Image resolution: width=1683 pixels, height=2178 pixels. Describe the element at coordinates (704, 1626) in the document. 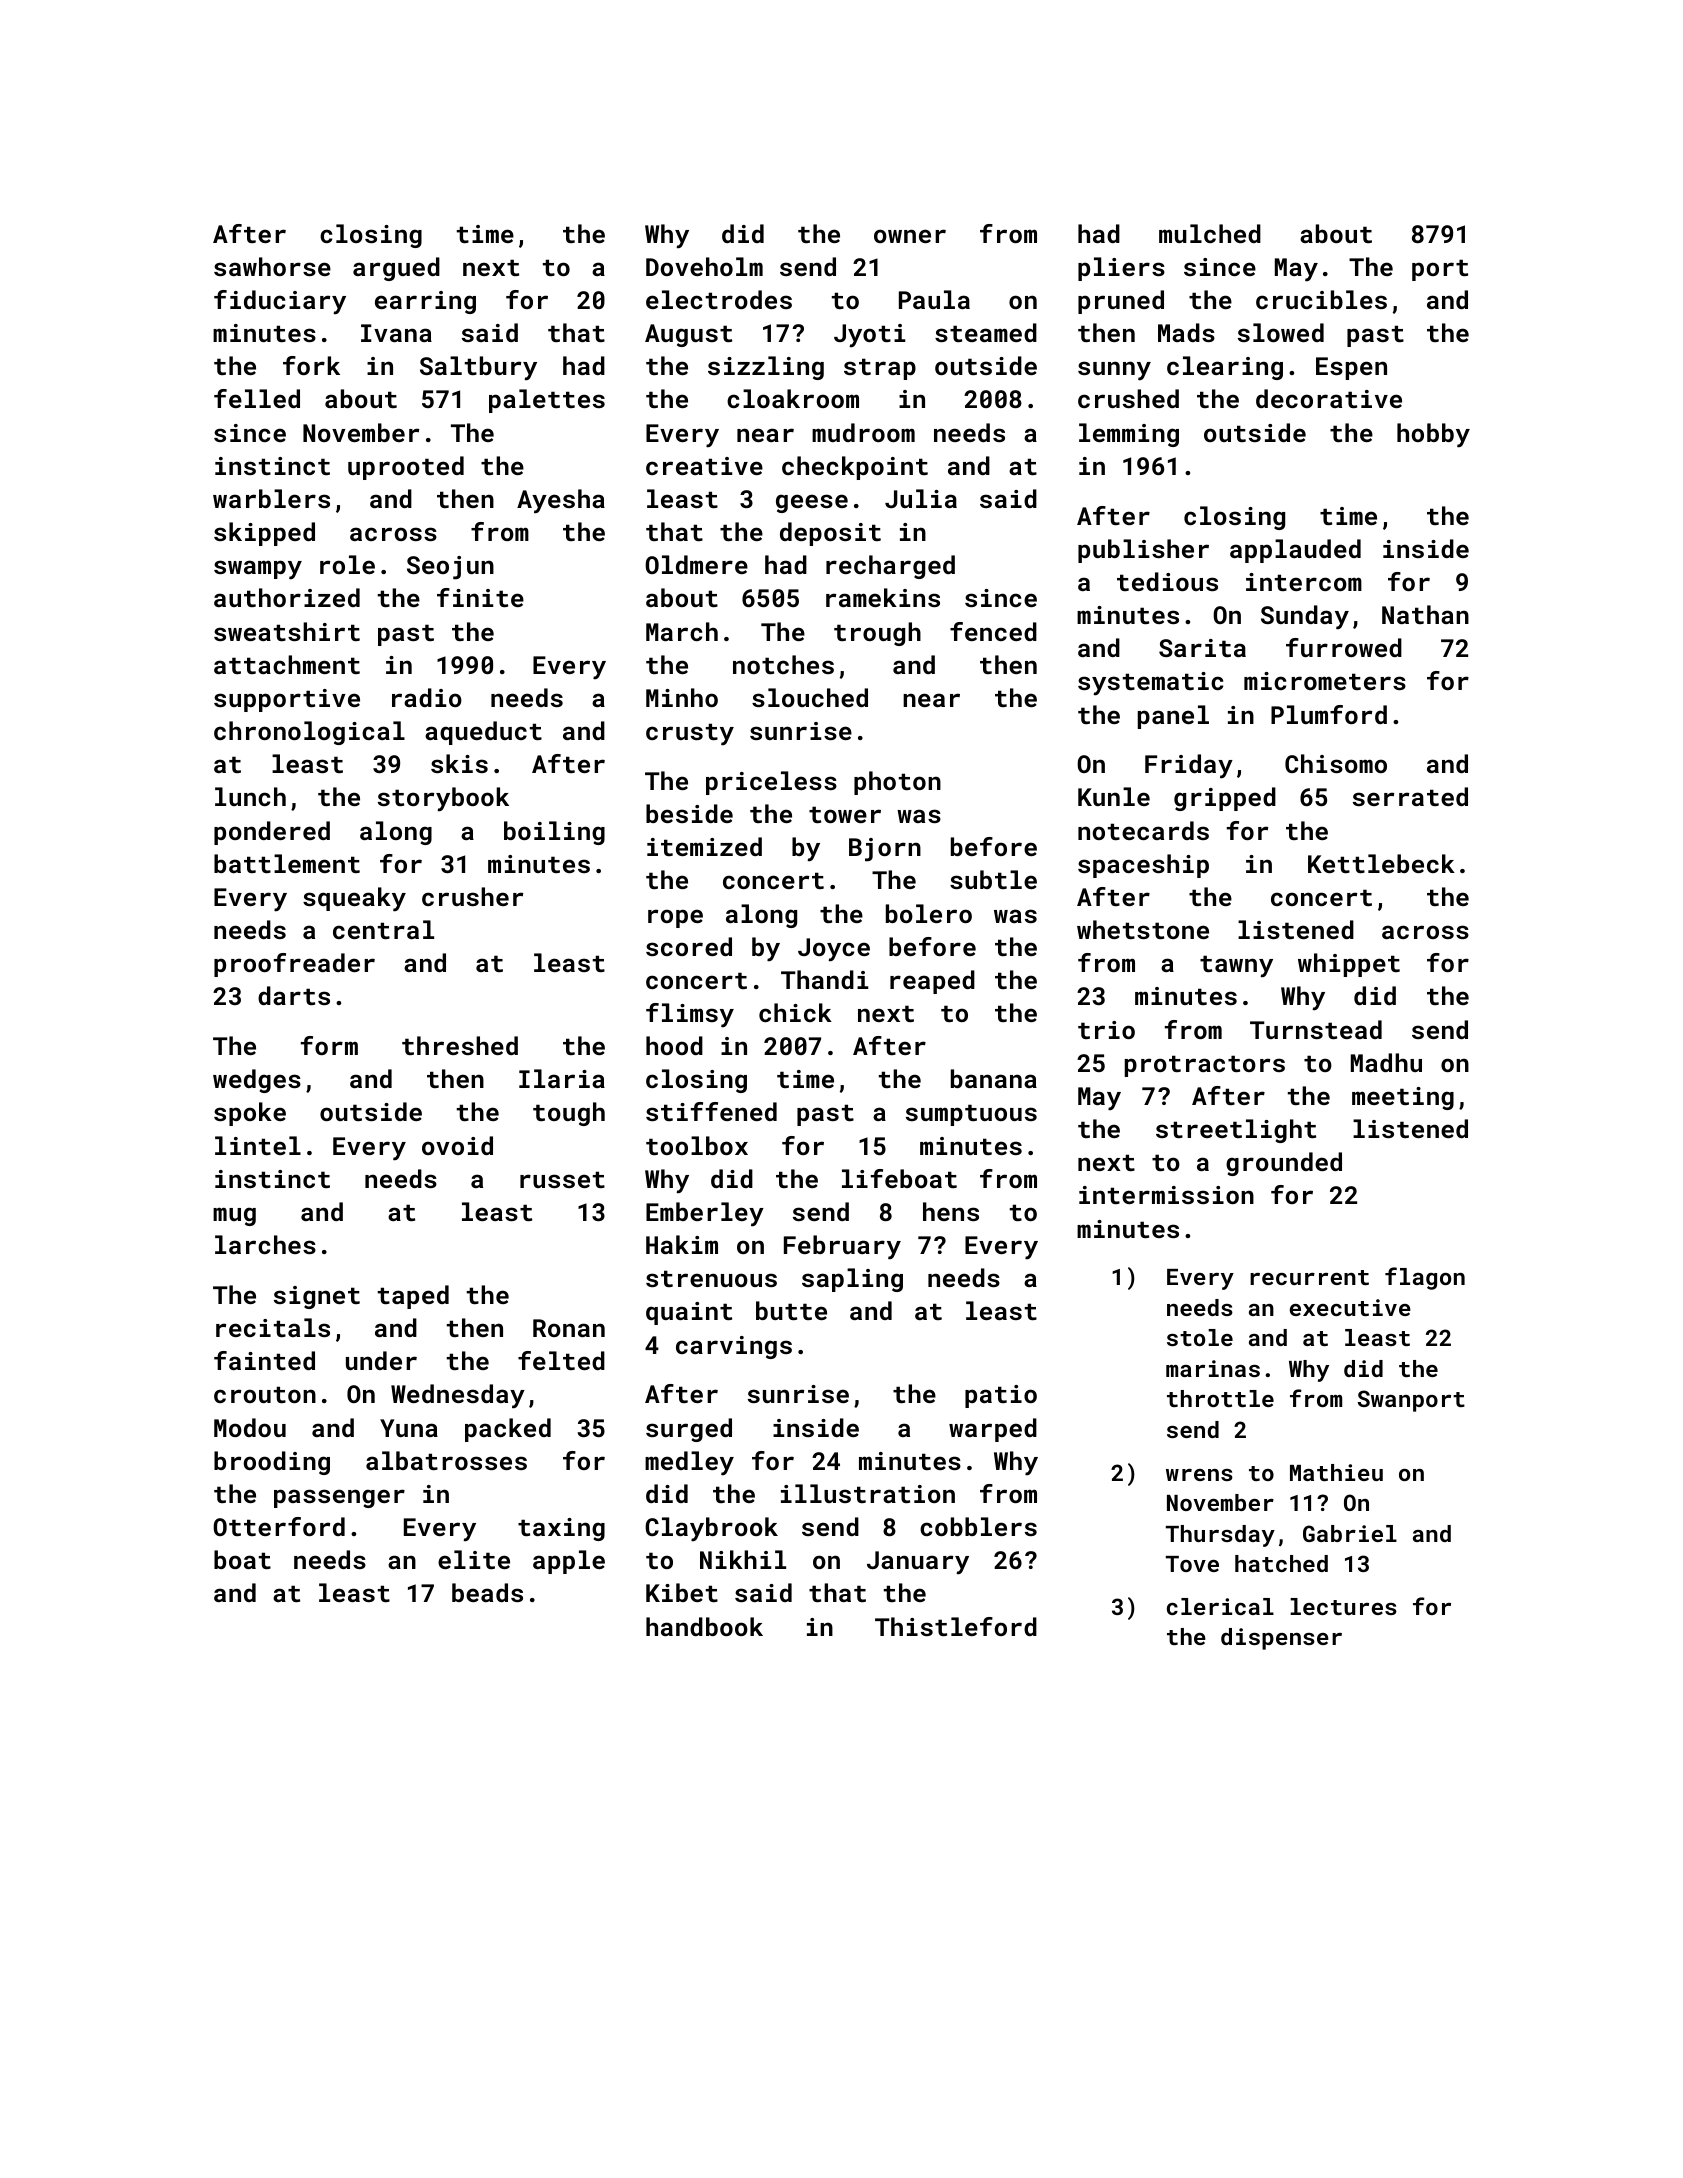

I see `handbook` at that location.
